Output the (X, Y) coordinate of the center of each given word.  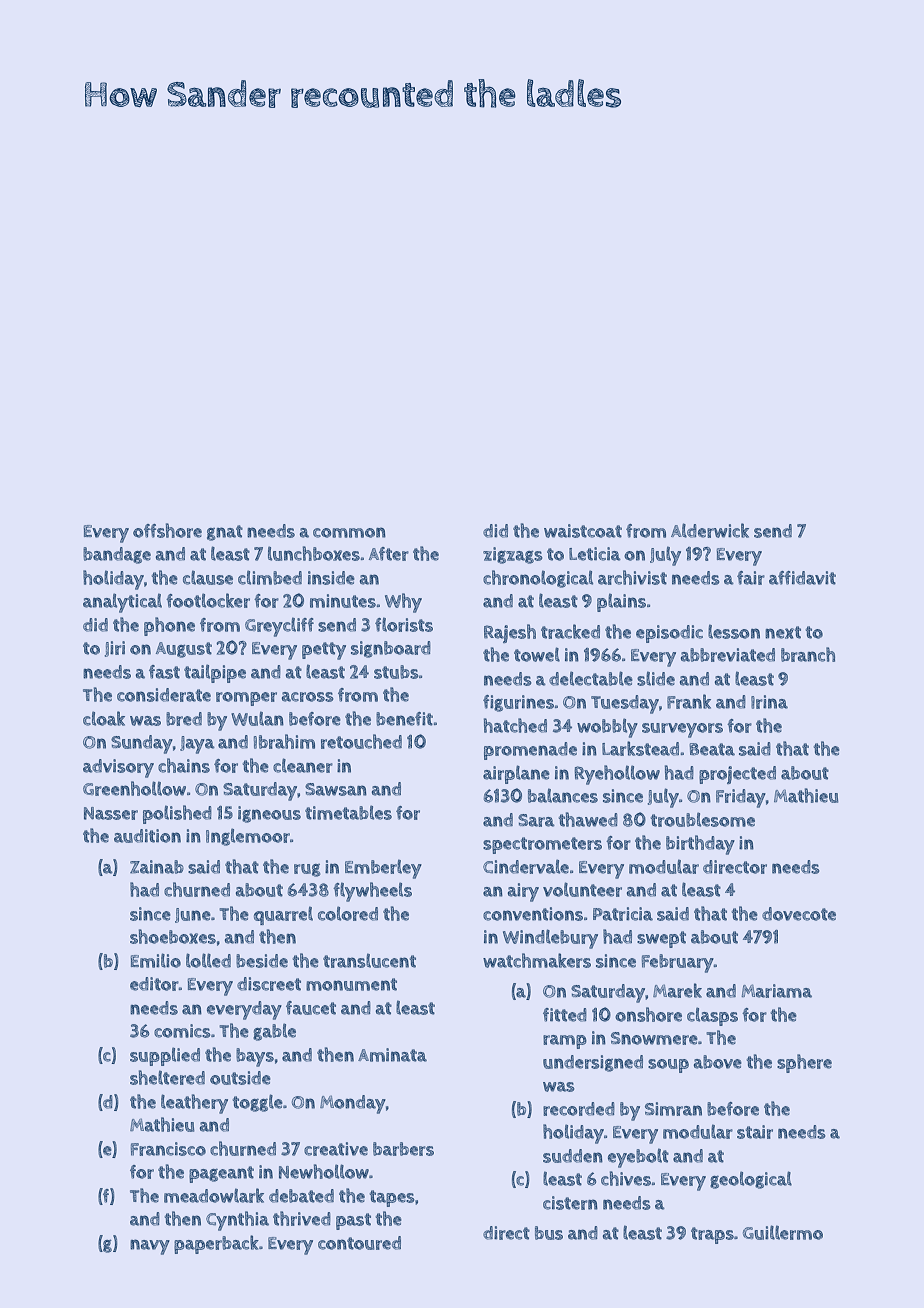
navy (150, 1247)
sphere (804, 1063)
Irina (769, 702)
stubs (396, 672)
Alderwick (710, 530)
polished (177, 814)
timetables (348, 812)
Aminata (392, 1055)
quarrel (283, 915)
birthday (700, 845)
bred (184, 719)
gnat (225, 533)
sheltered (167, 1077)
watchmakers (537, 960)
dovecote (799, 914)
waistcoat (583, 531)
